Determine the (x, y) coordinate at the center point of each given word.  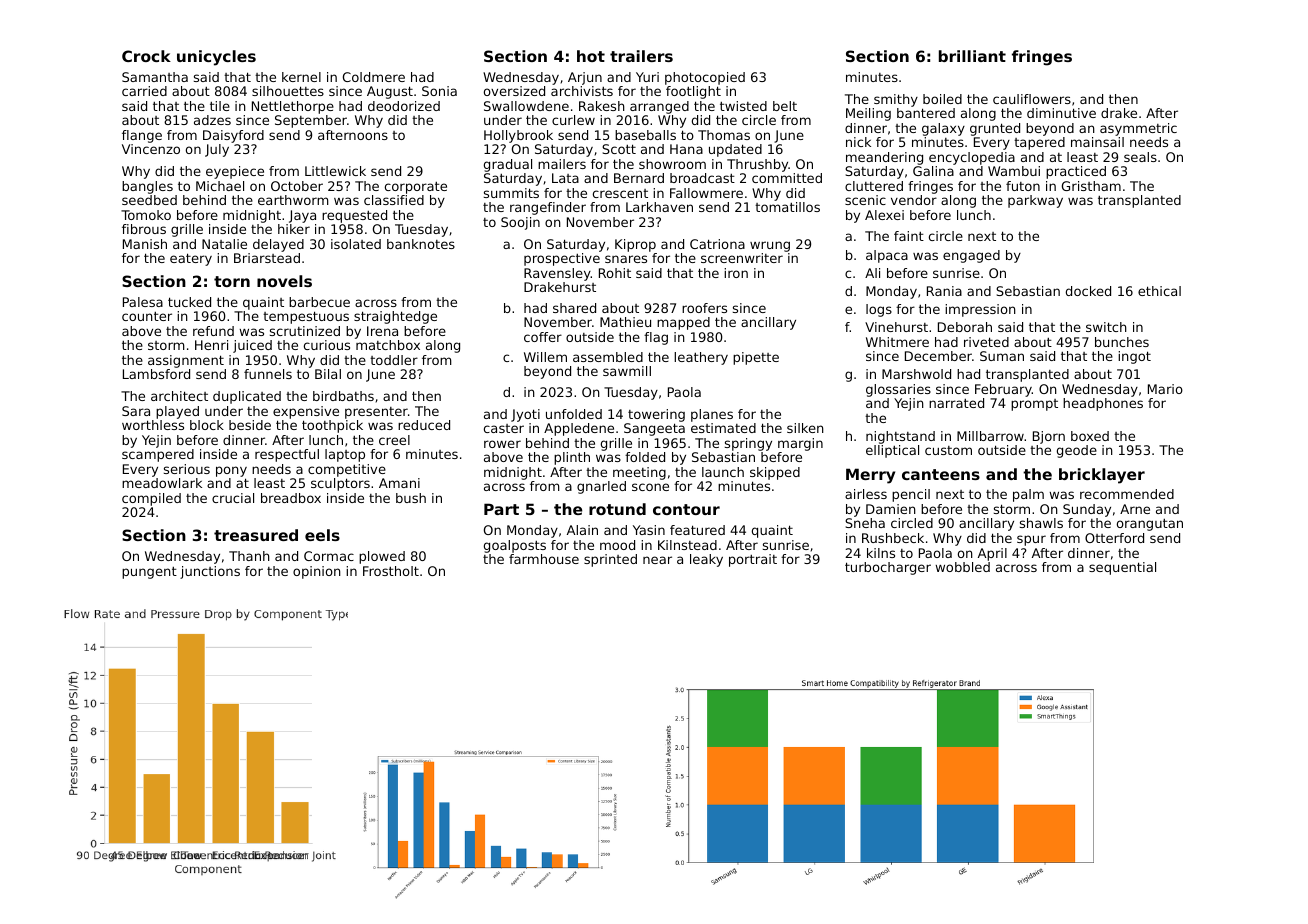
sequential (1122, 568)
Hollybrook (518, 136)
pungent (149, 573)
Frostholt (391, 571)
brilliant (972, 56)
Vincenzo (151, 149)
